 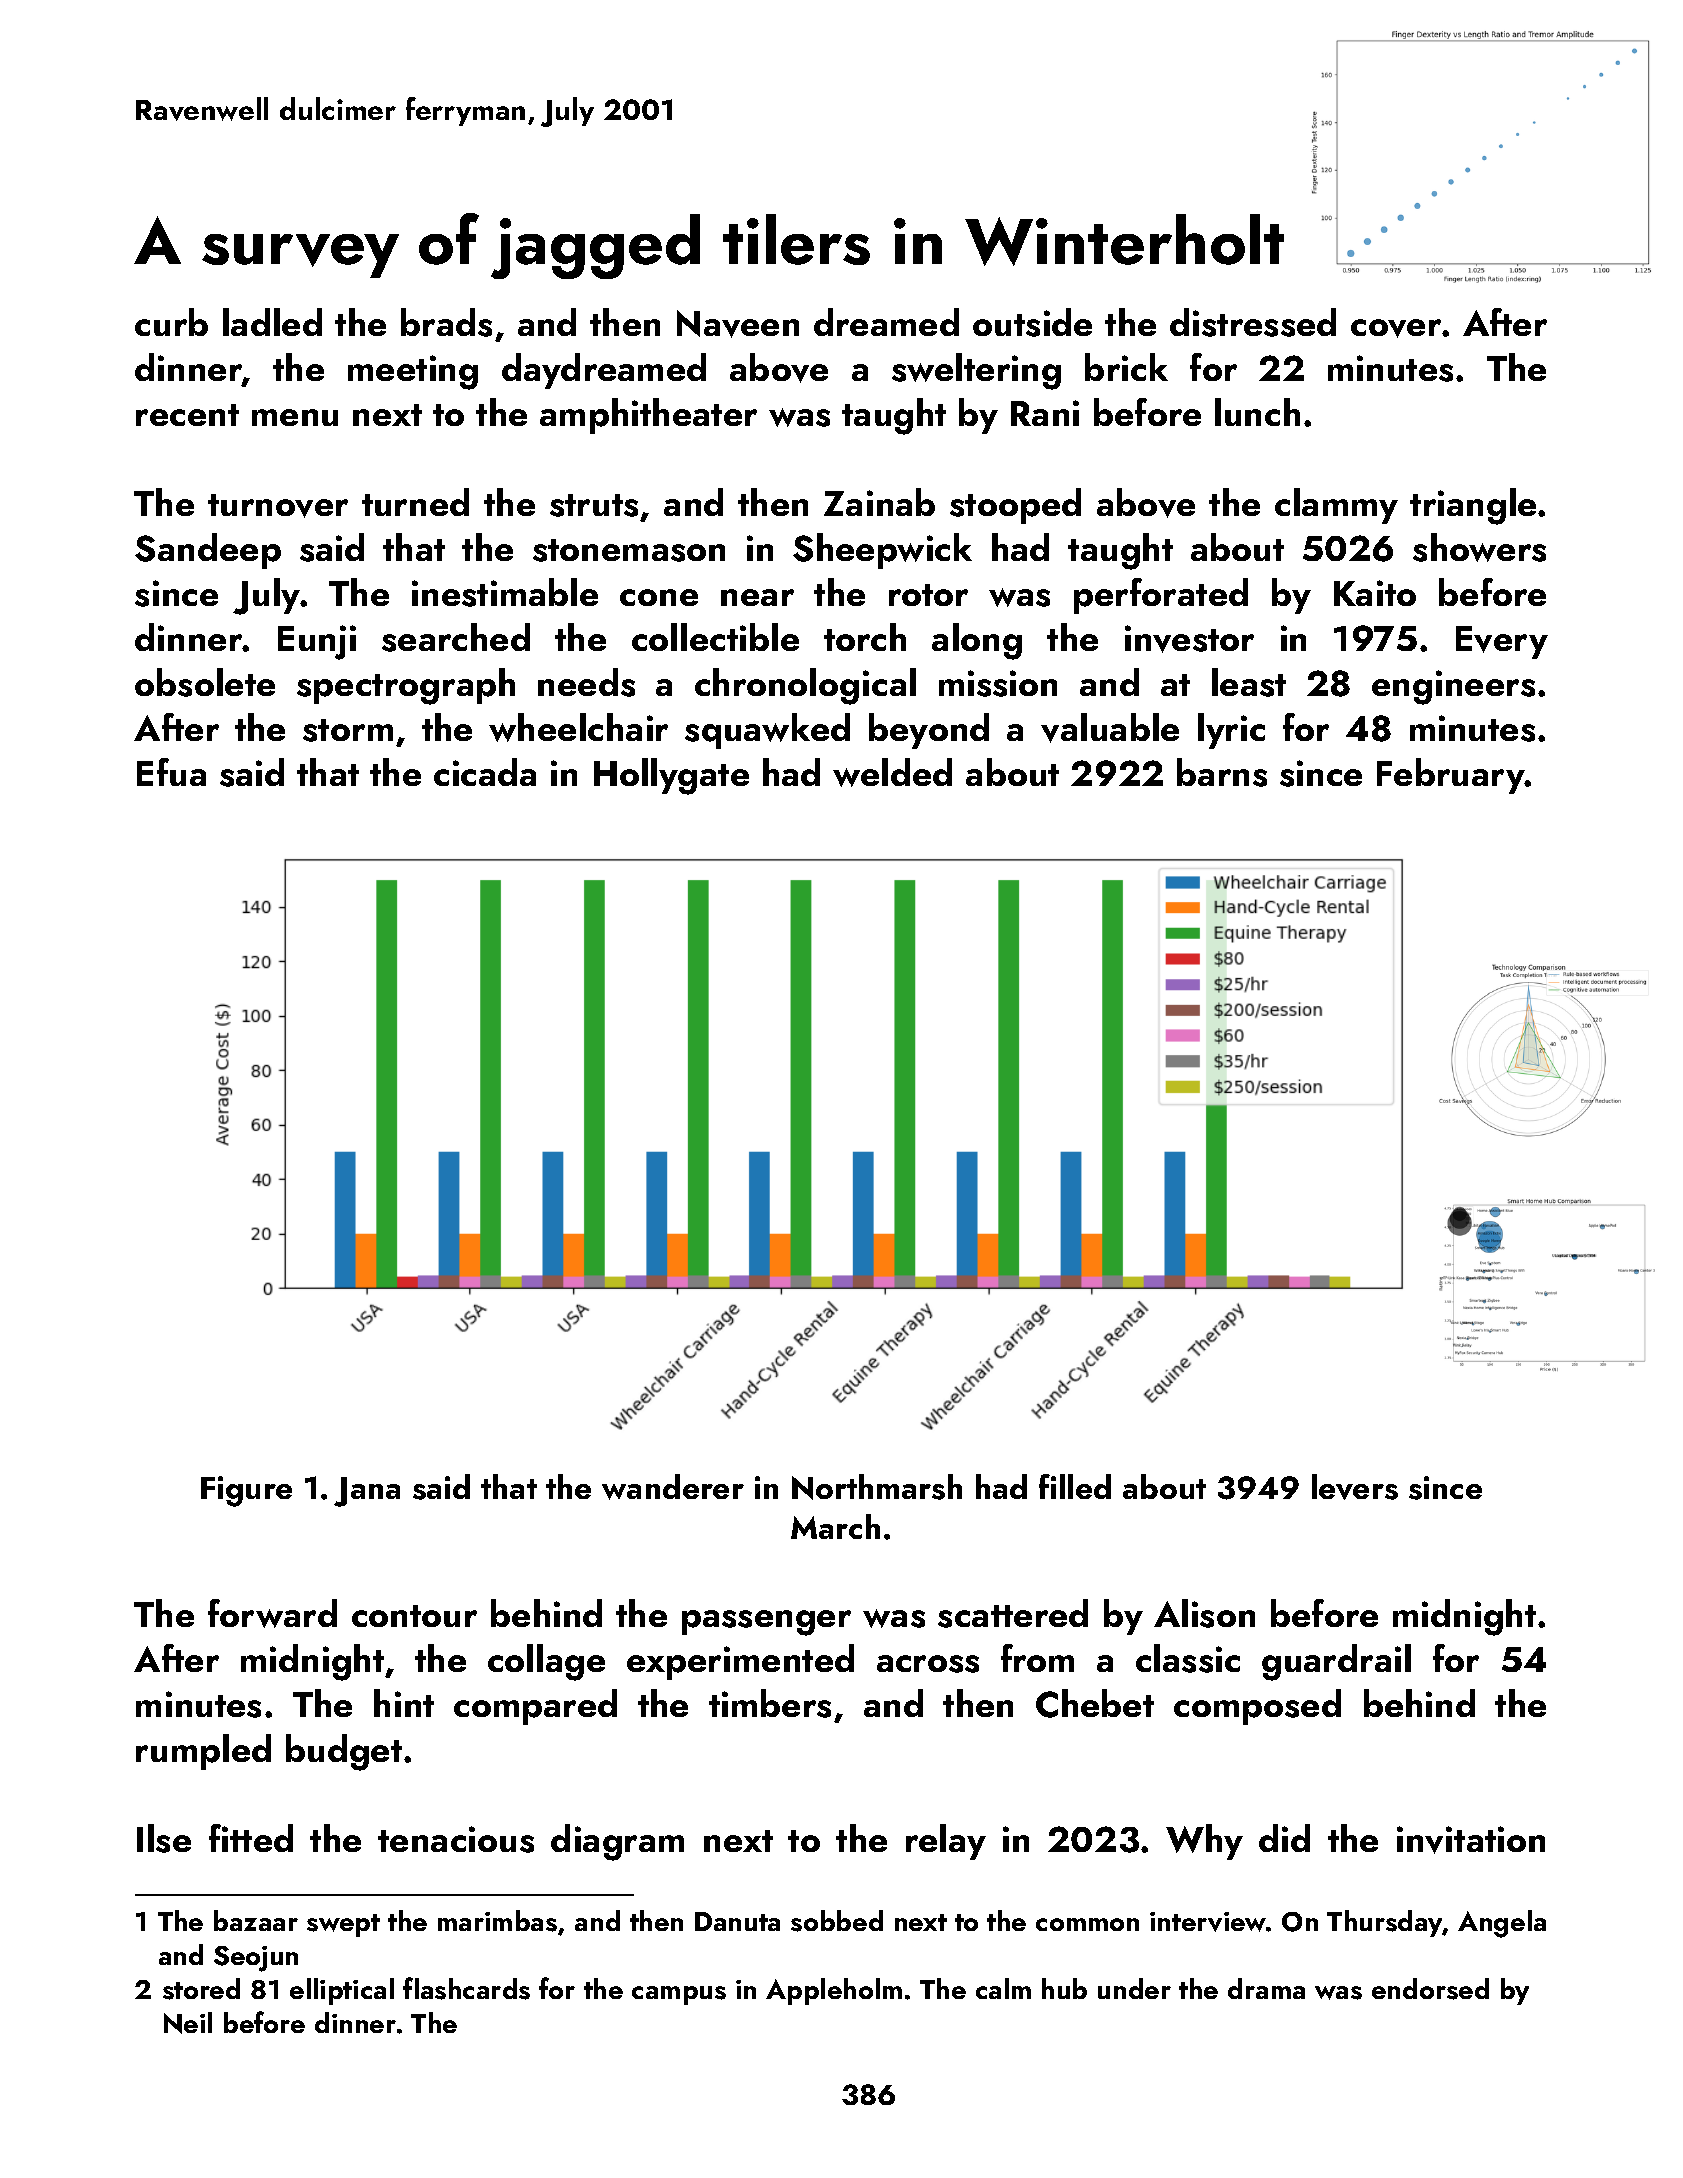 I want to click on cover, so click(x=1396, y=328).
